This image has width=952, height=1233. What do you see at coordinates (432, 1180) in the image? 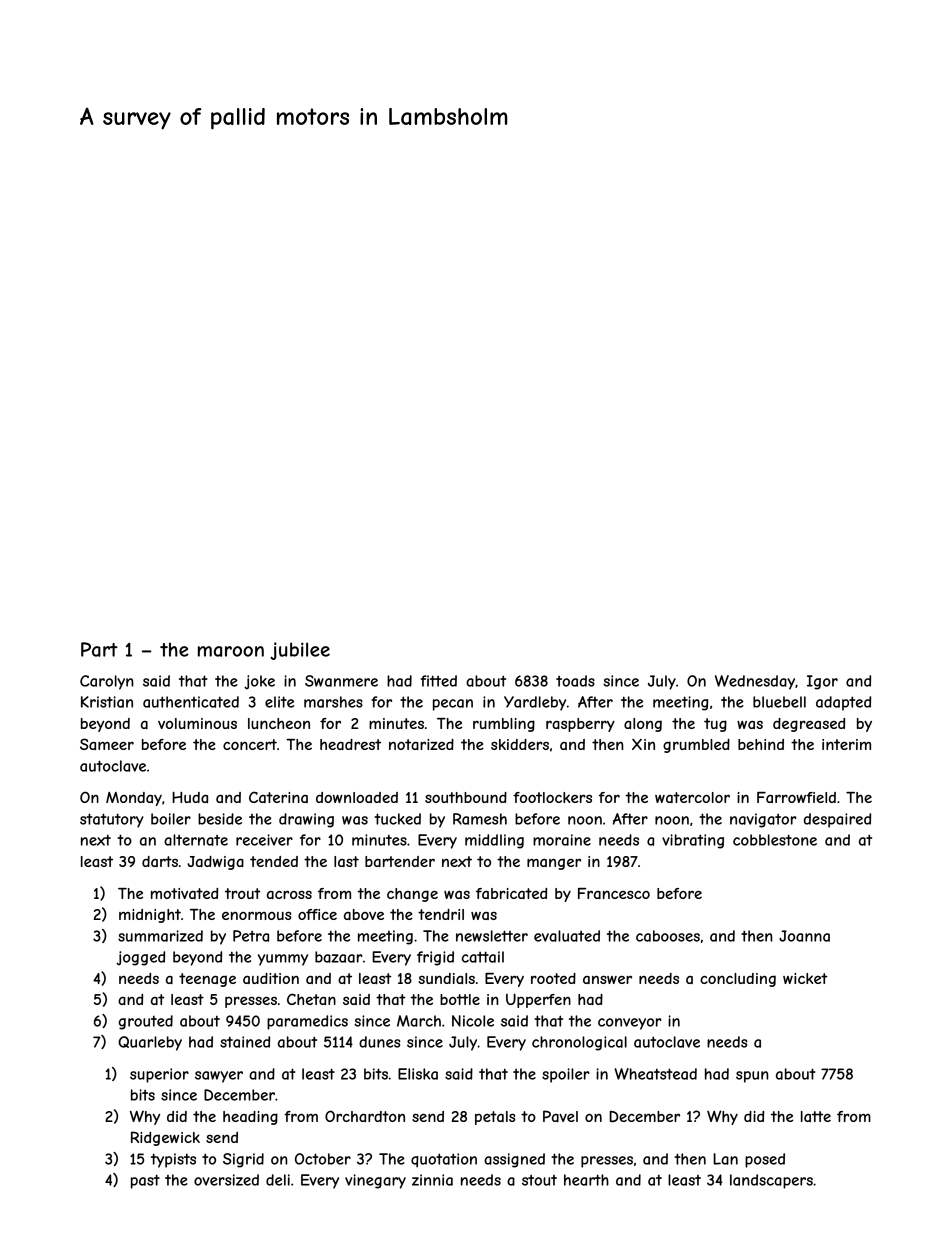
I see `zinnia` at bounding box center [432, 1180].
